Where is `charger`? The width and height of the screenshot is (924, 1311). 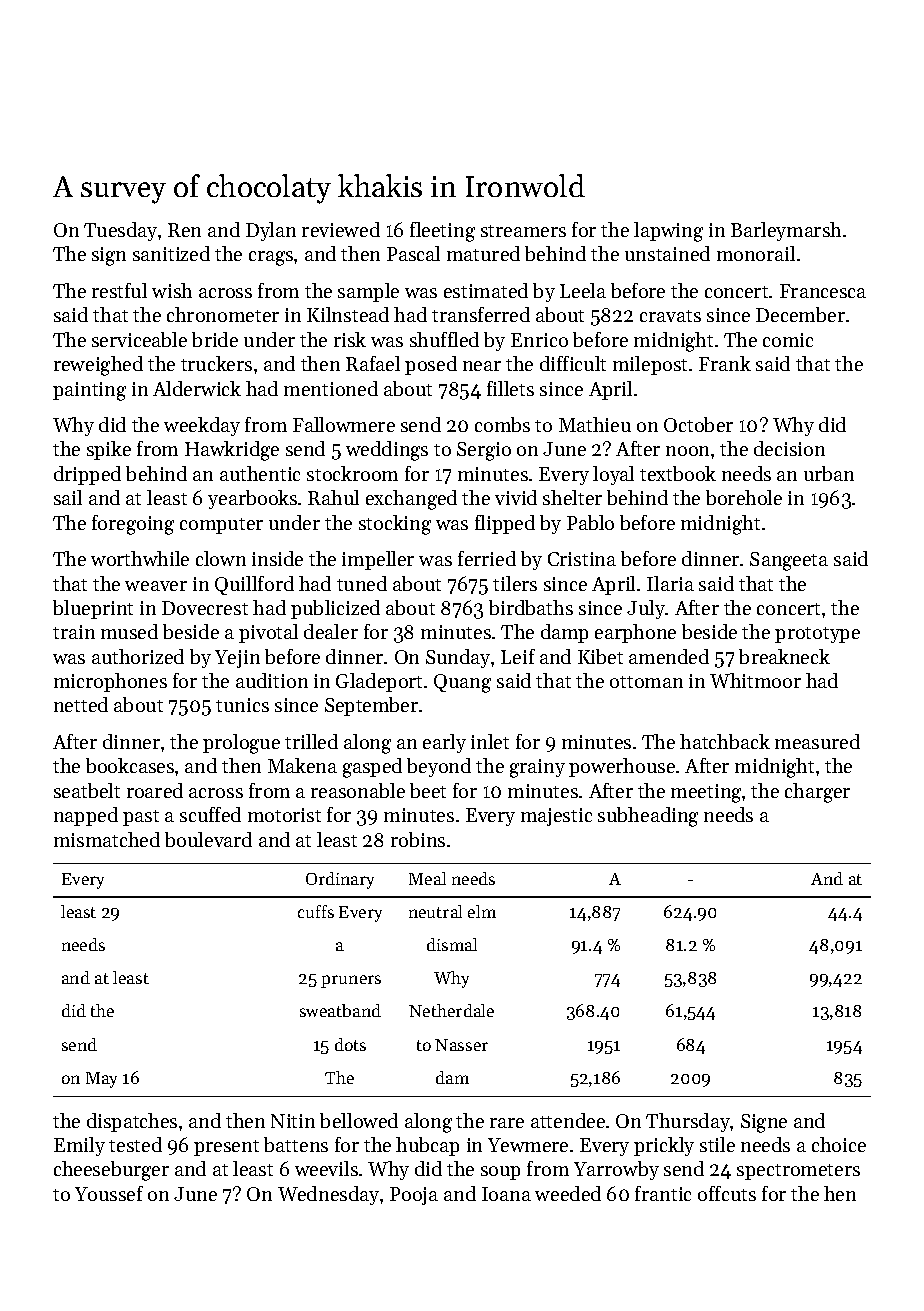
charger is located at coordinates (817, 793).
